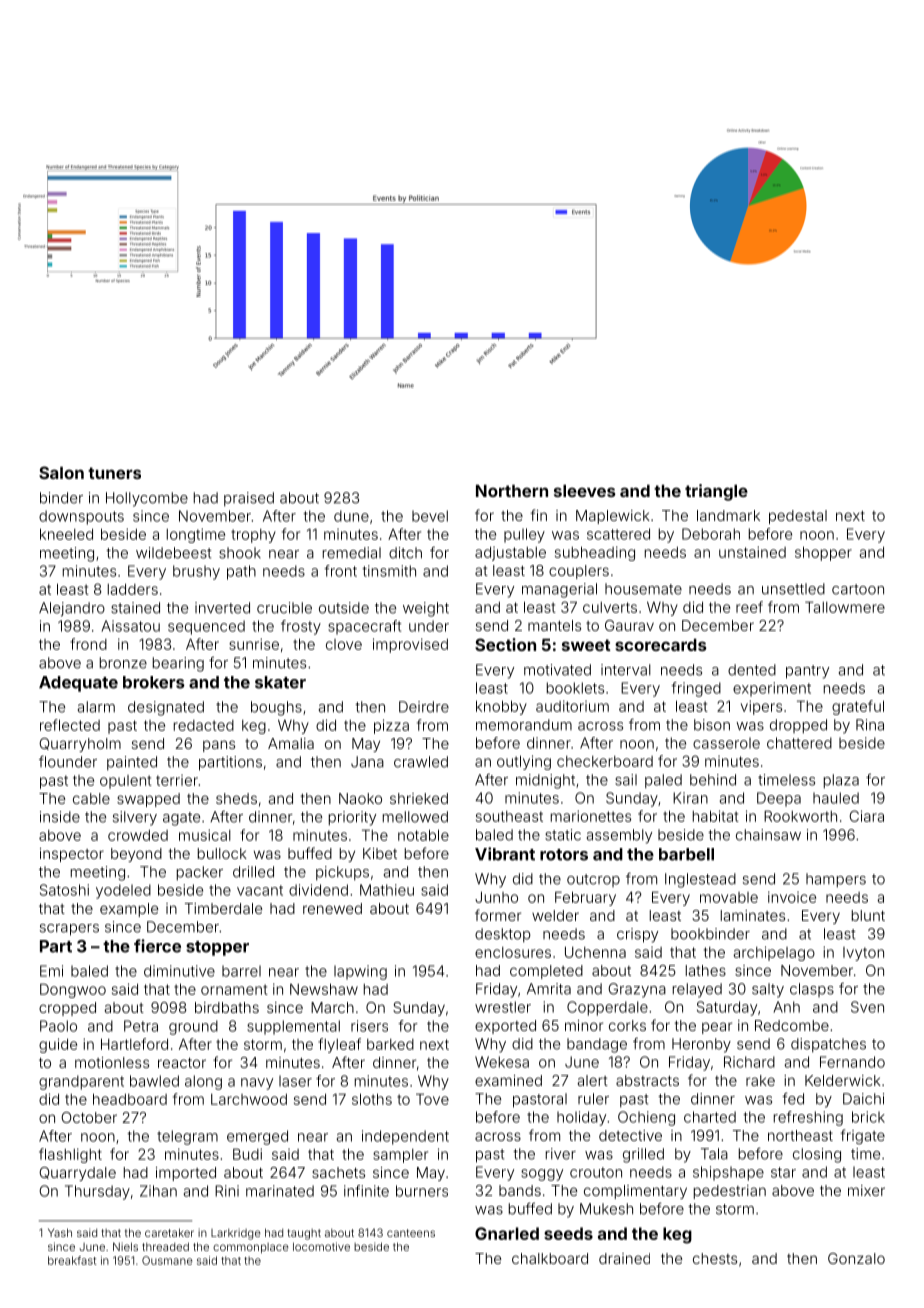 The width and height of the screenshot is (924, 1308). What do you see at coordinates (498, 915) in the screenshot?
I see `former` at bounding box center [498, 915].
